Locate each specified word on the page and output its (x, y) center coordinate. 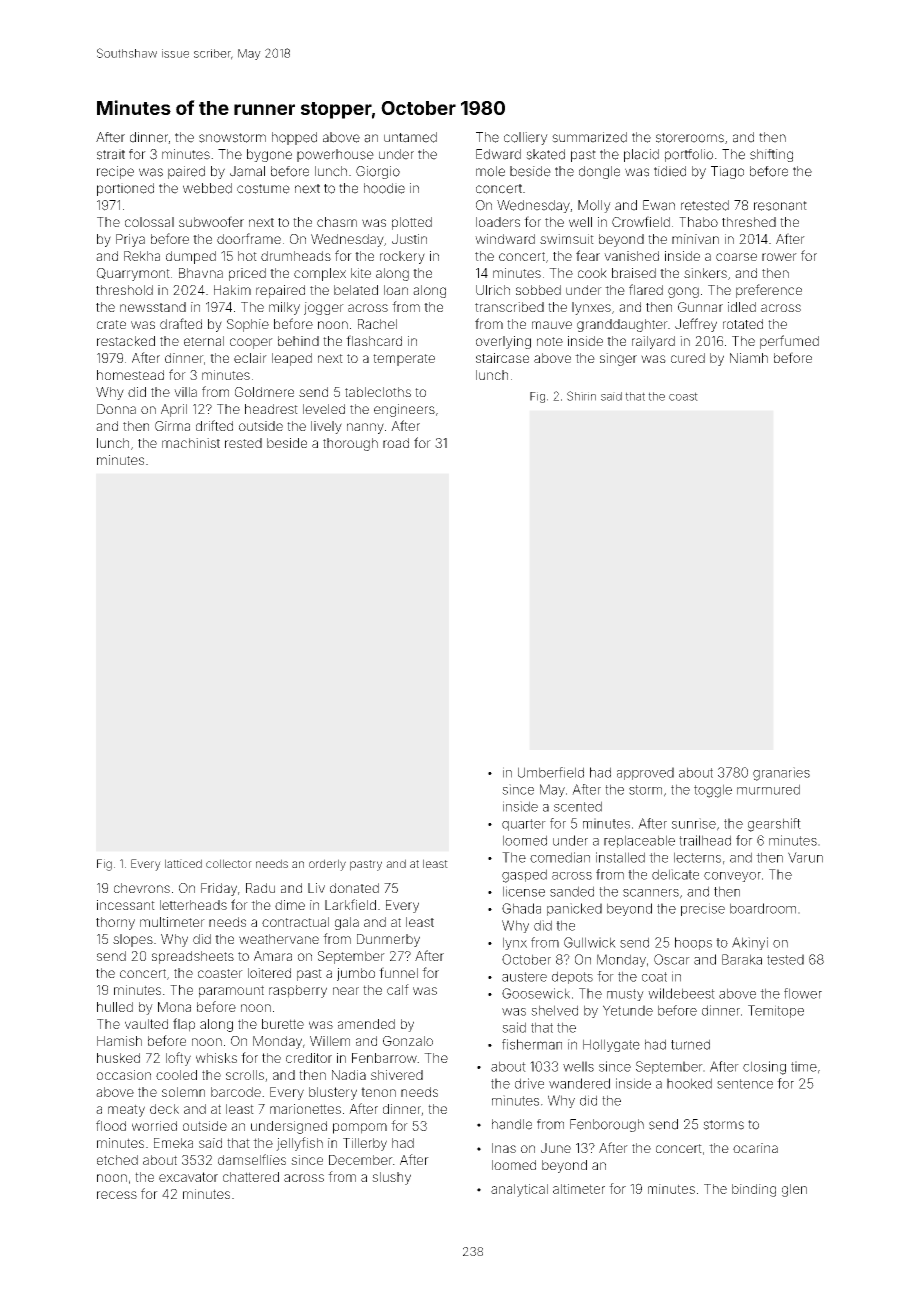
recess (117, 1195)
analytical (519, 1190)
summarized (589, 137)
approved (645, 773)
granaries (781, 774)
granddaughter (622, 325)
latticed (183, 863)
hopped (294, 138)
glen (794, 1190)
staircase (502, 358)
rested (243, 443)
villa (185, 392)
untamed (410, 137)
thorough (350, 444)
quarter (524, 825)
